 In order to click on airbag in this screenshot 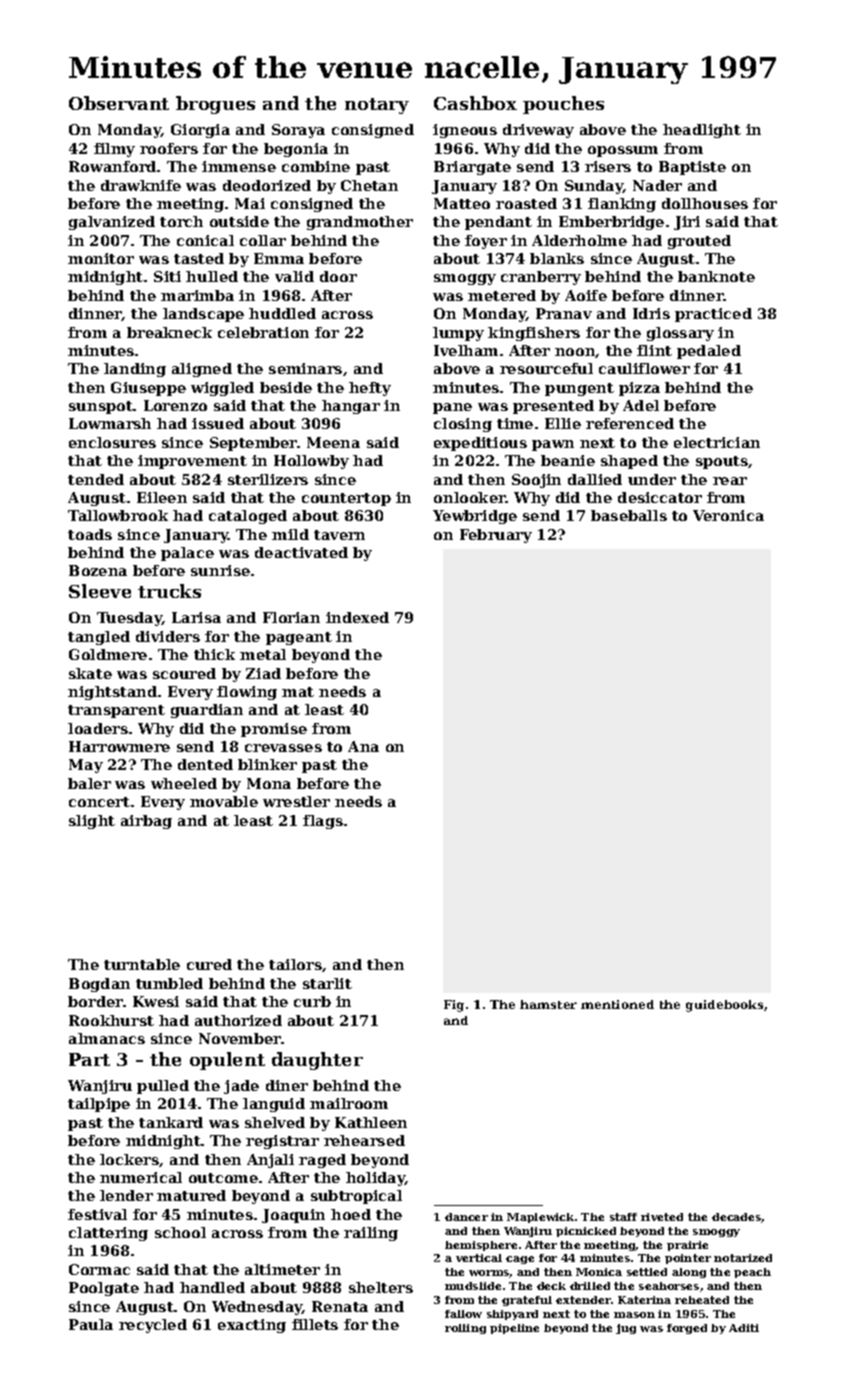, I will do `click(146, 822)`.
